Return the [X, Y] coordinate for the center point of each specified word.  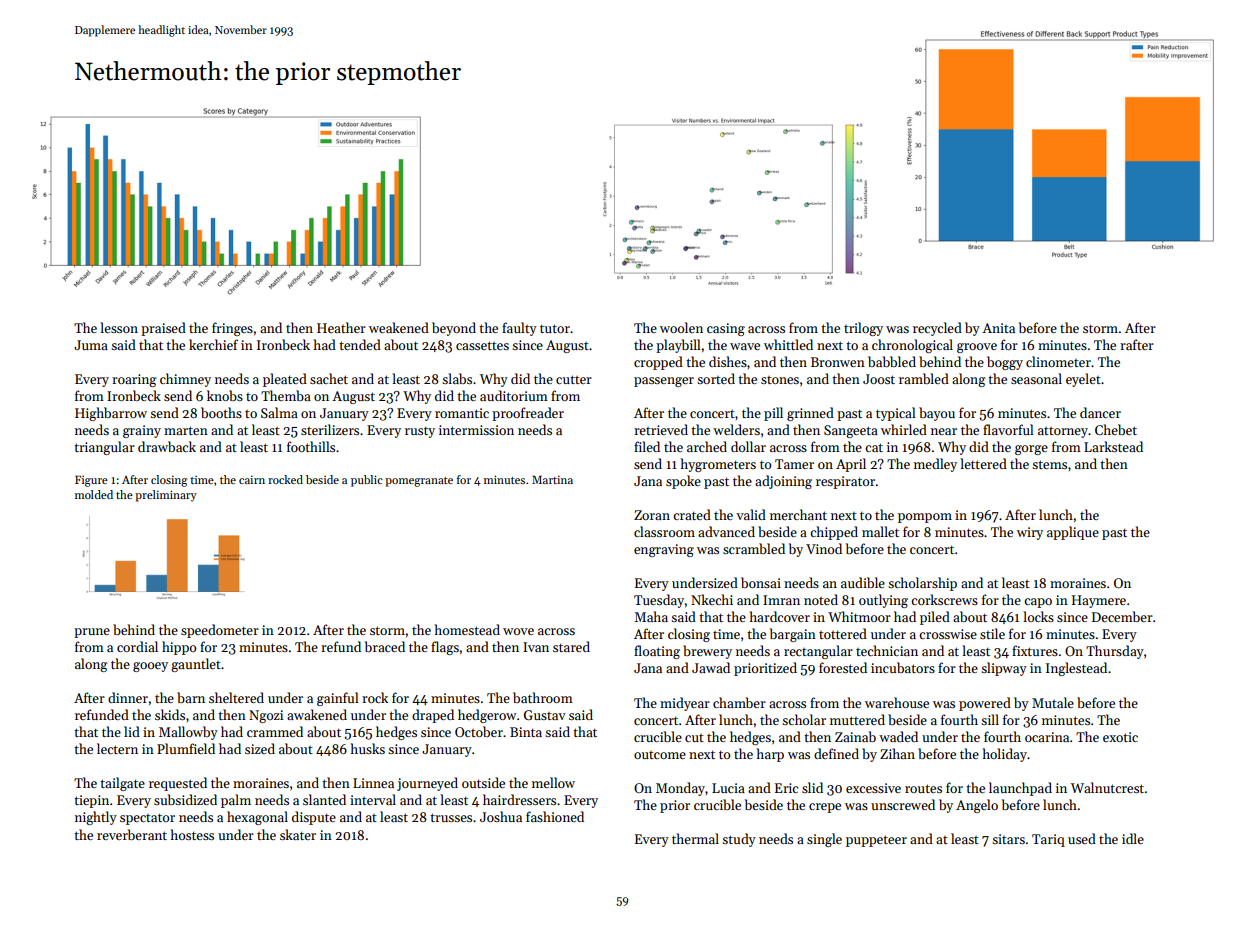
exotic [1120, 737]
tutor [555, 328]
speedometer [220, 631]
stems [1049, 464]
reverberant [132, 834]
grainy [142, 431]
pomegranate [419, 482]
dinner [128, 697]
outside [483, 782]
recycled [937, 329]
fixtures [1035, 650]
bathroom [543, 697]
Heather [341, 327]
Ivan [536, 647]
